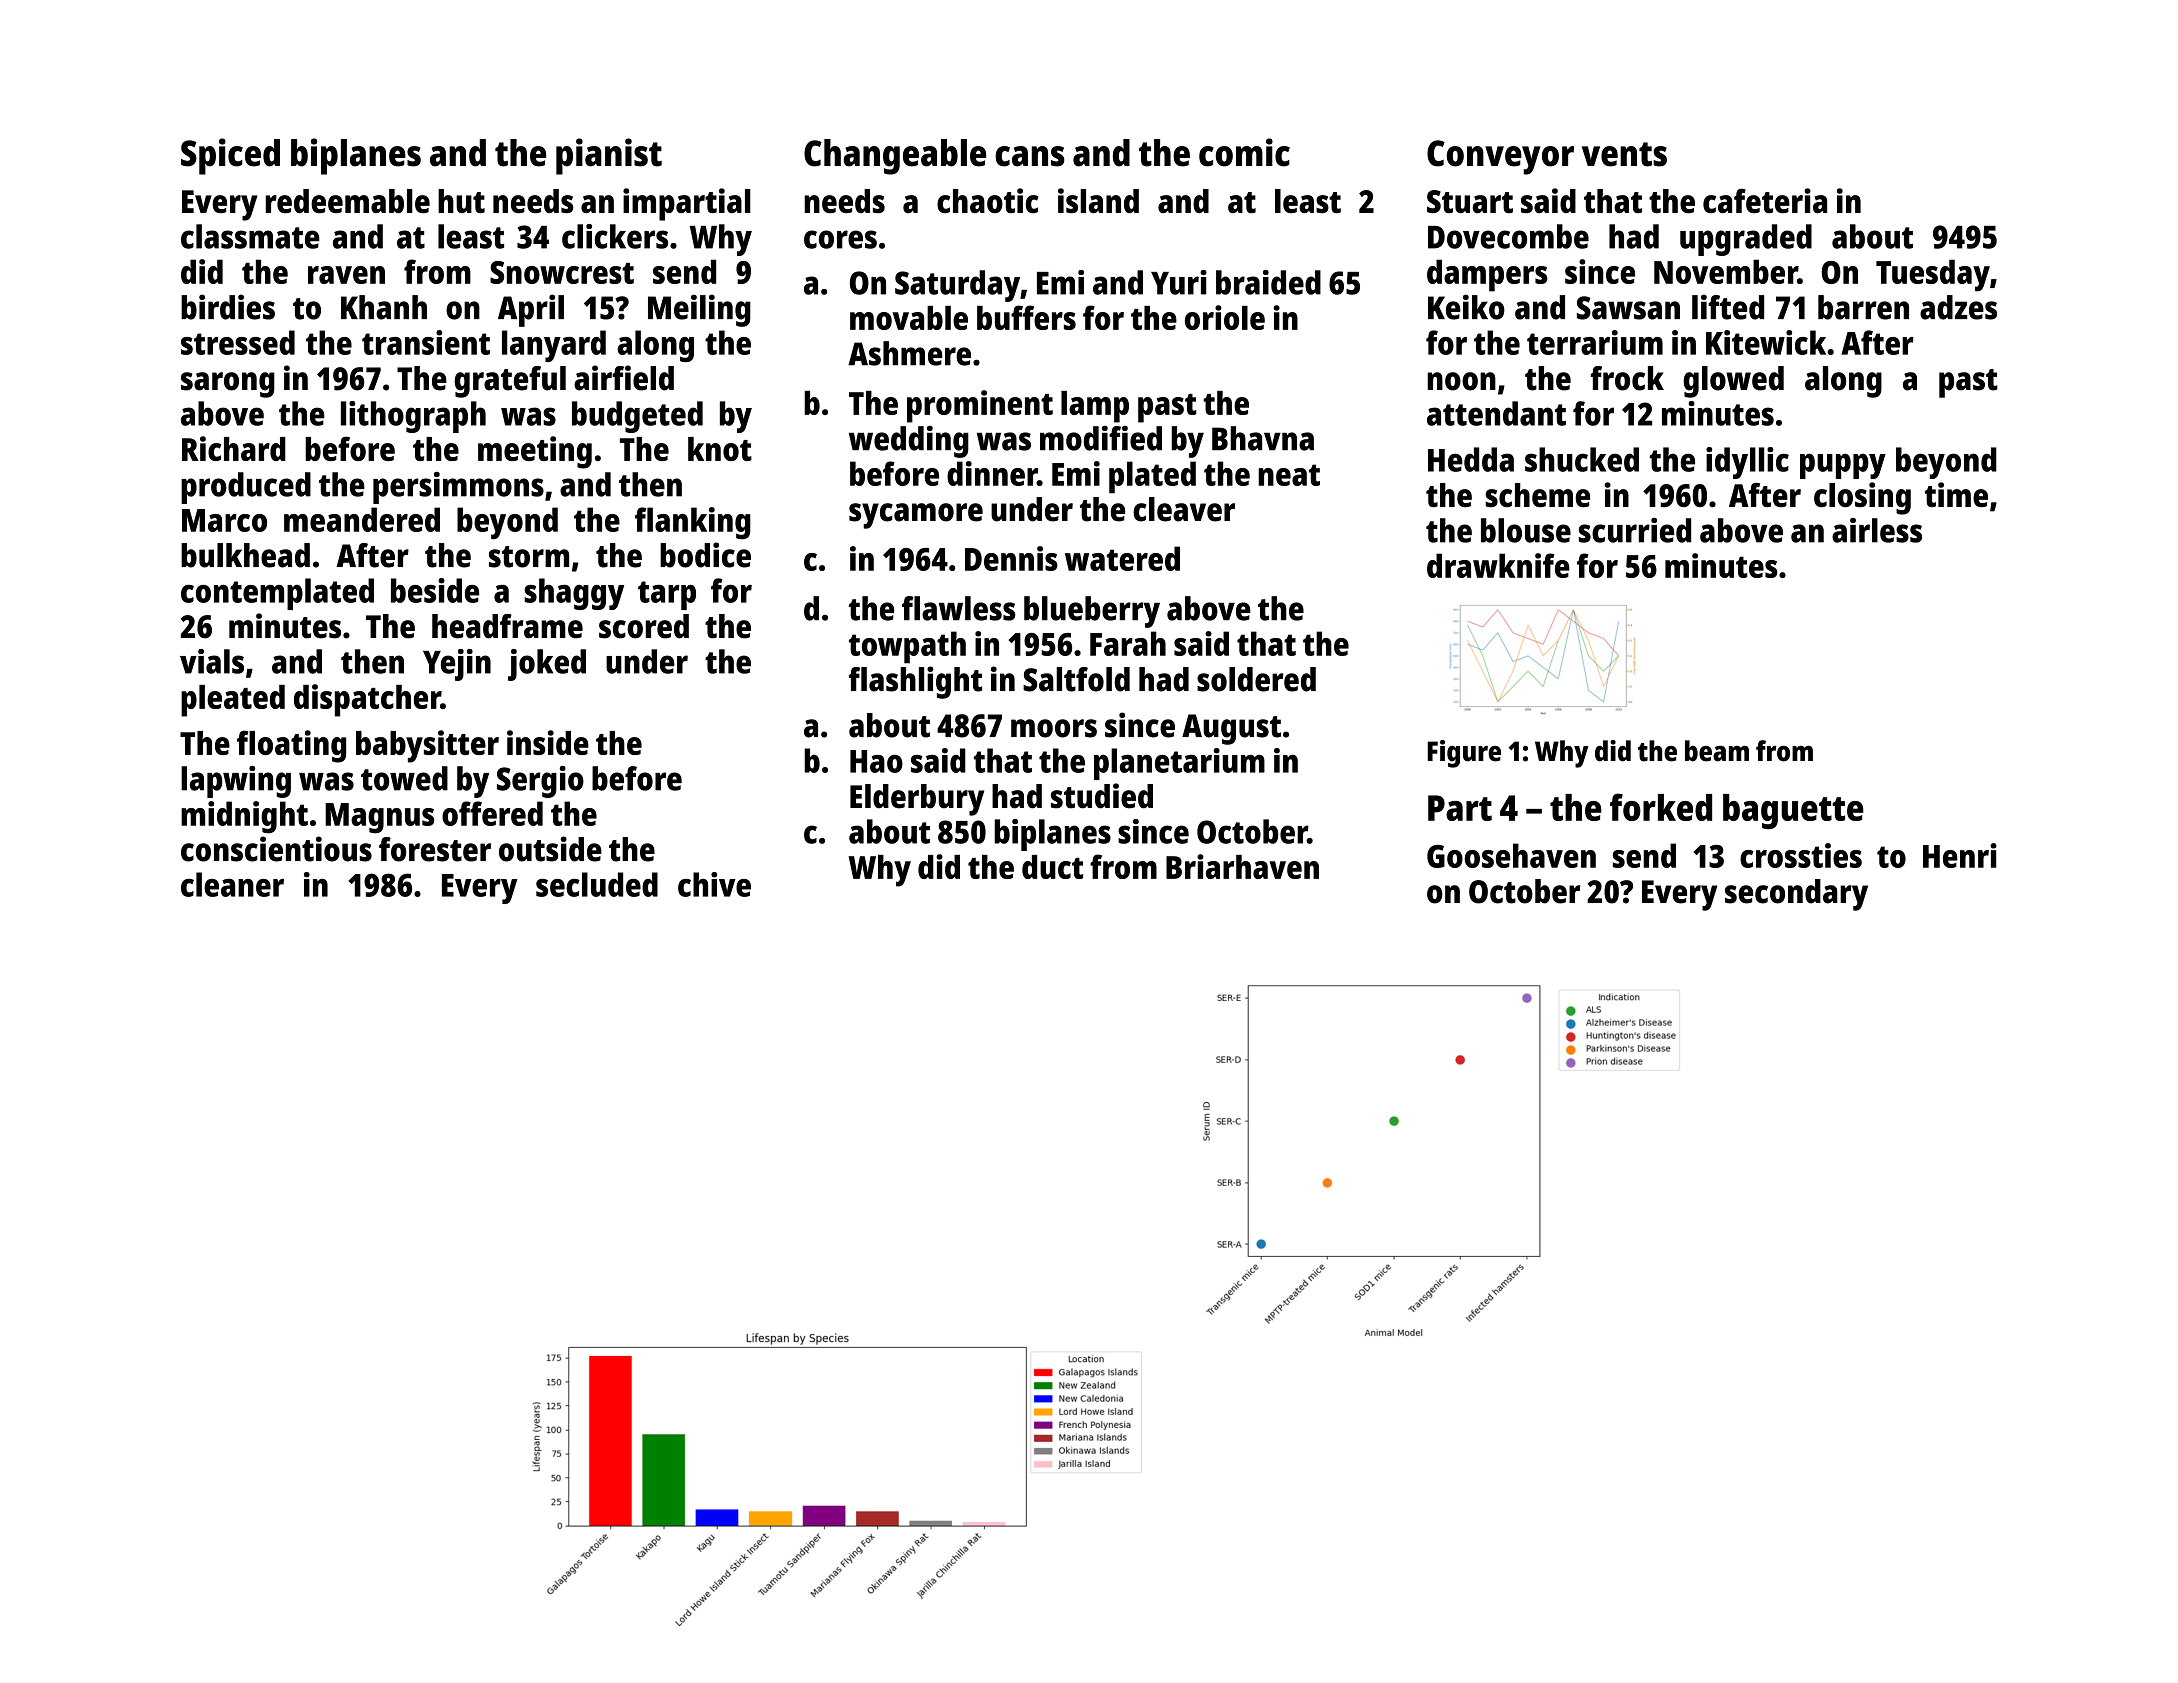 This document has height=1683, width=2178. Describe the element at coordinates (895, 157) in the document. I see `Changeable` at that location.
